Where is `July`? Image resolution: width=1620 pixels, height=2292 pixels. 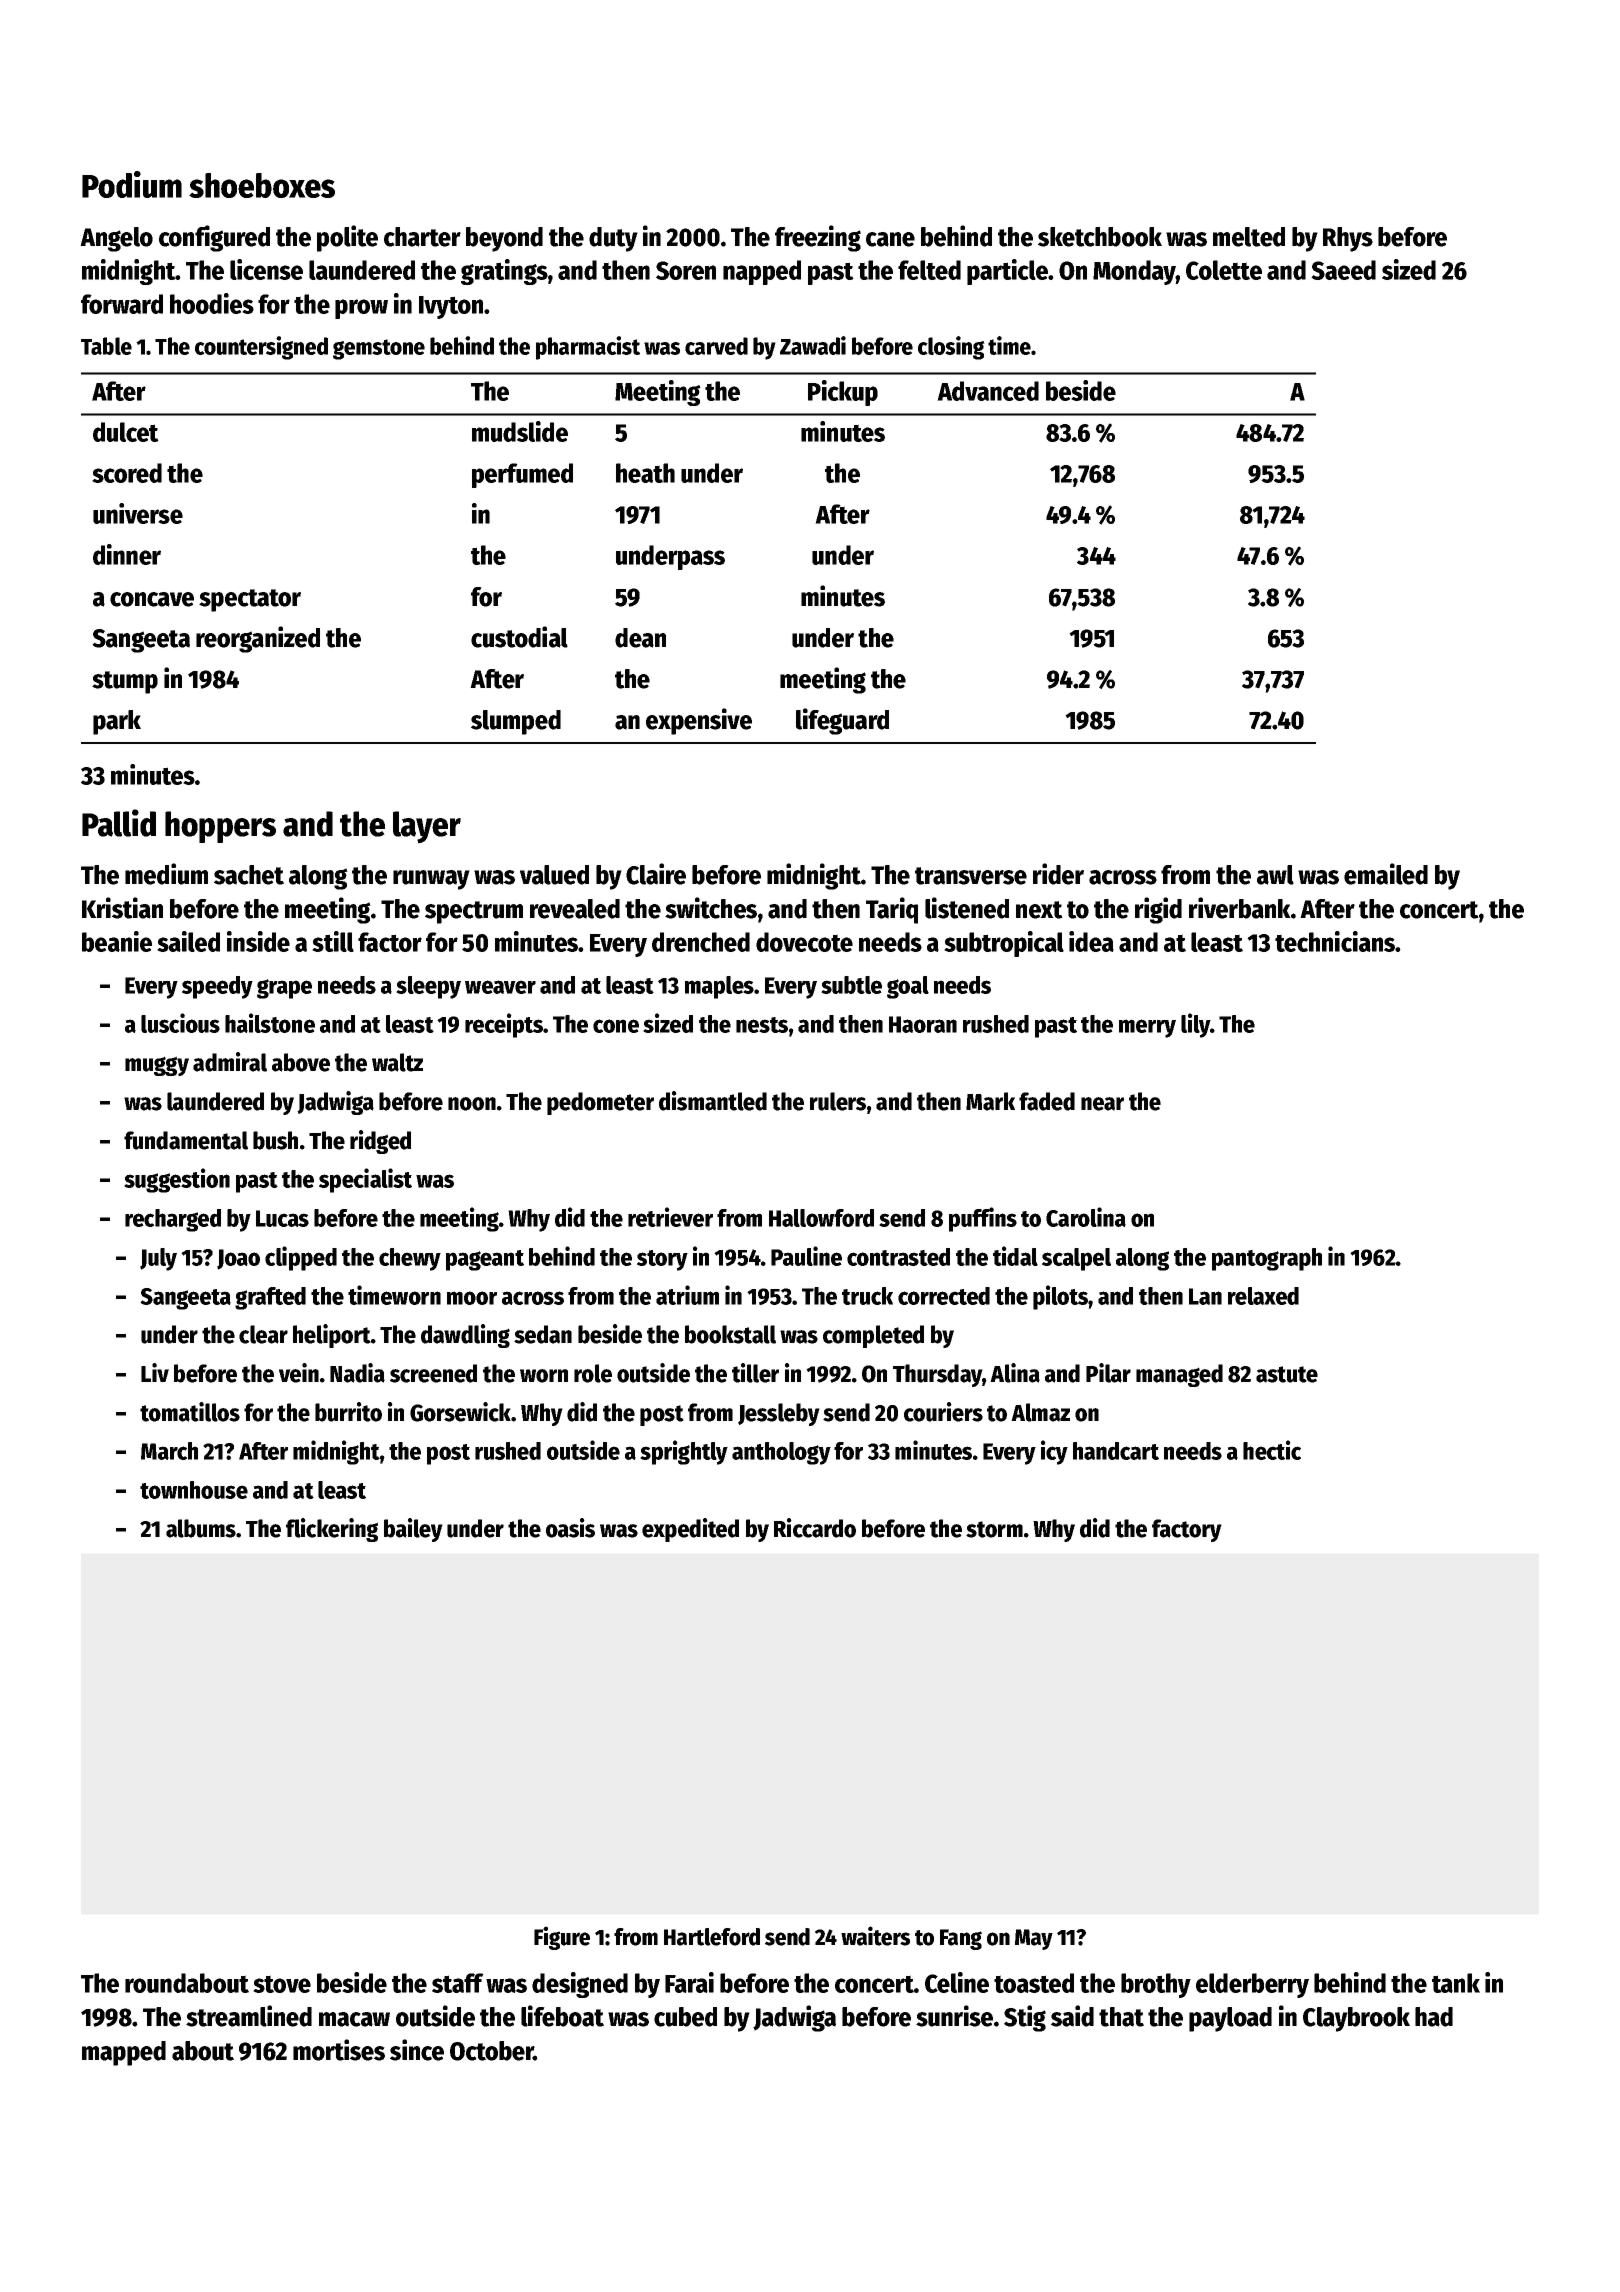
July is located at coordinates (158, 1259).
